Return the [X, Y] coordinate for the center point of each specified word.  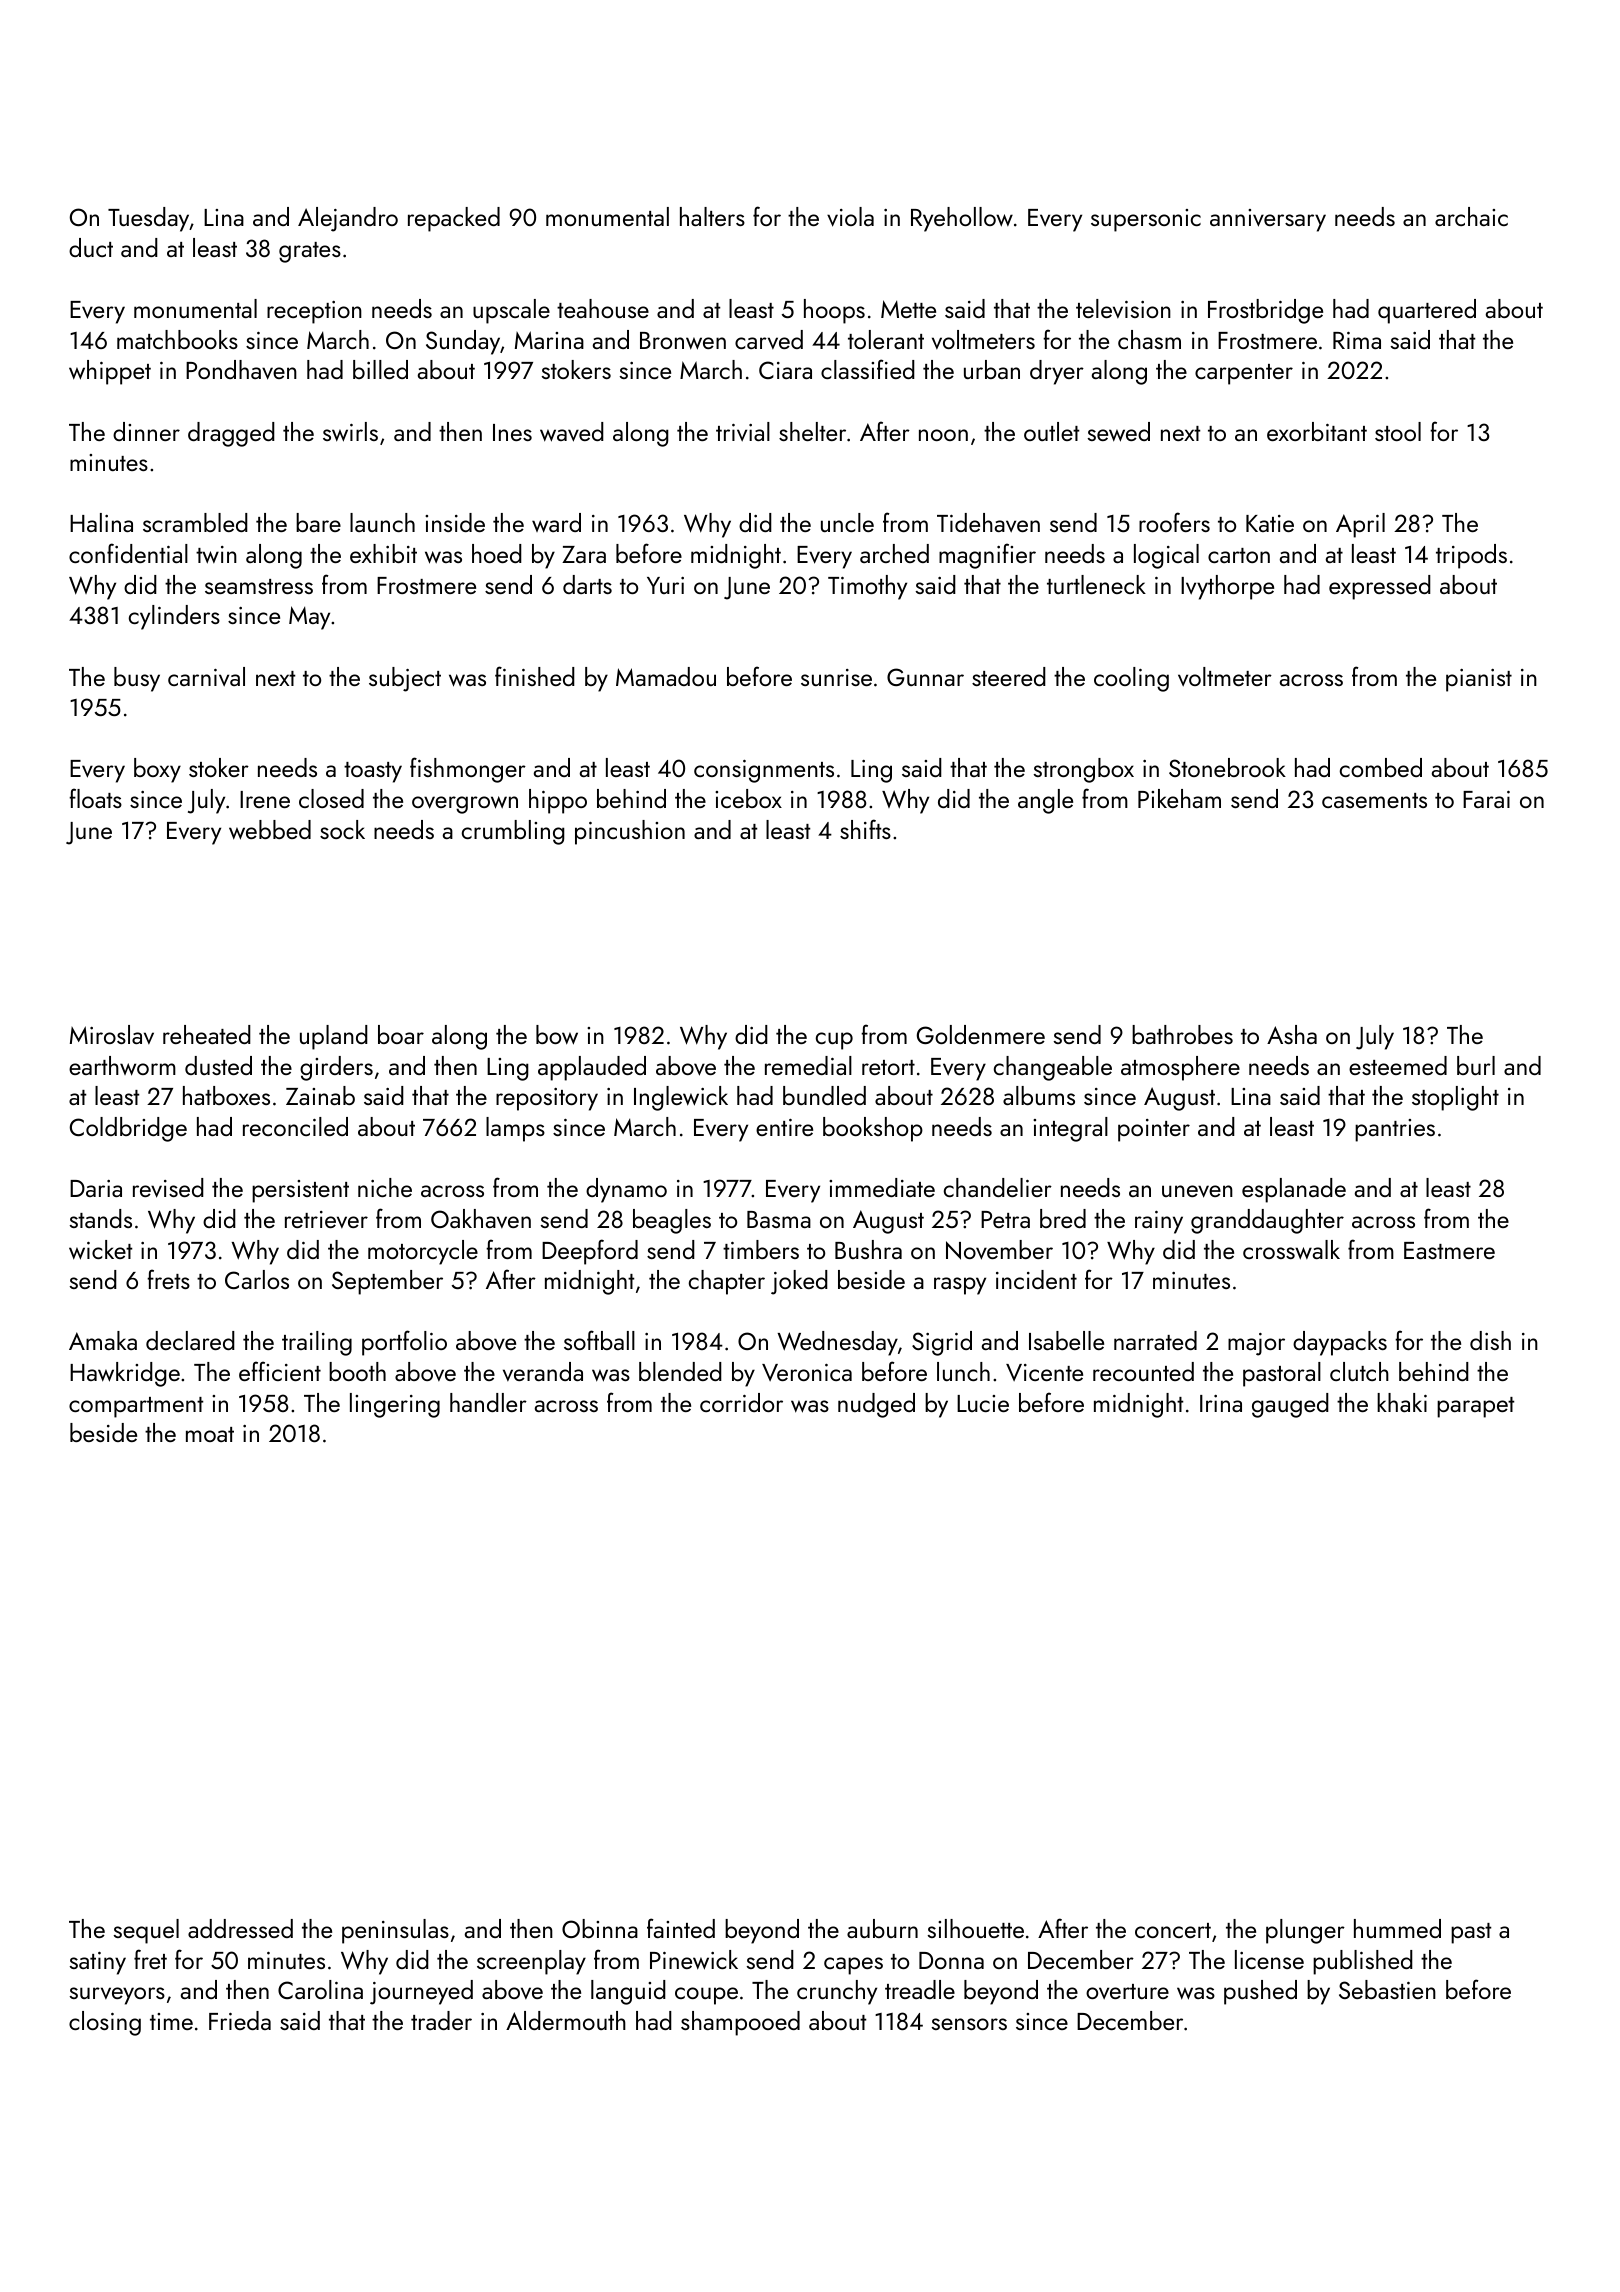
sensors [969, 2024]
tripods [1471, 556]
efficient [280, 1371]
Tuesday [148, 219]
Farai [1486, 799]
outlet [1052, 431]
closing [105, 2023]
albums [1039, 1095]
